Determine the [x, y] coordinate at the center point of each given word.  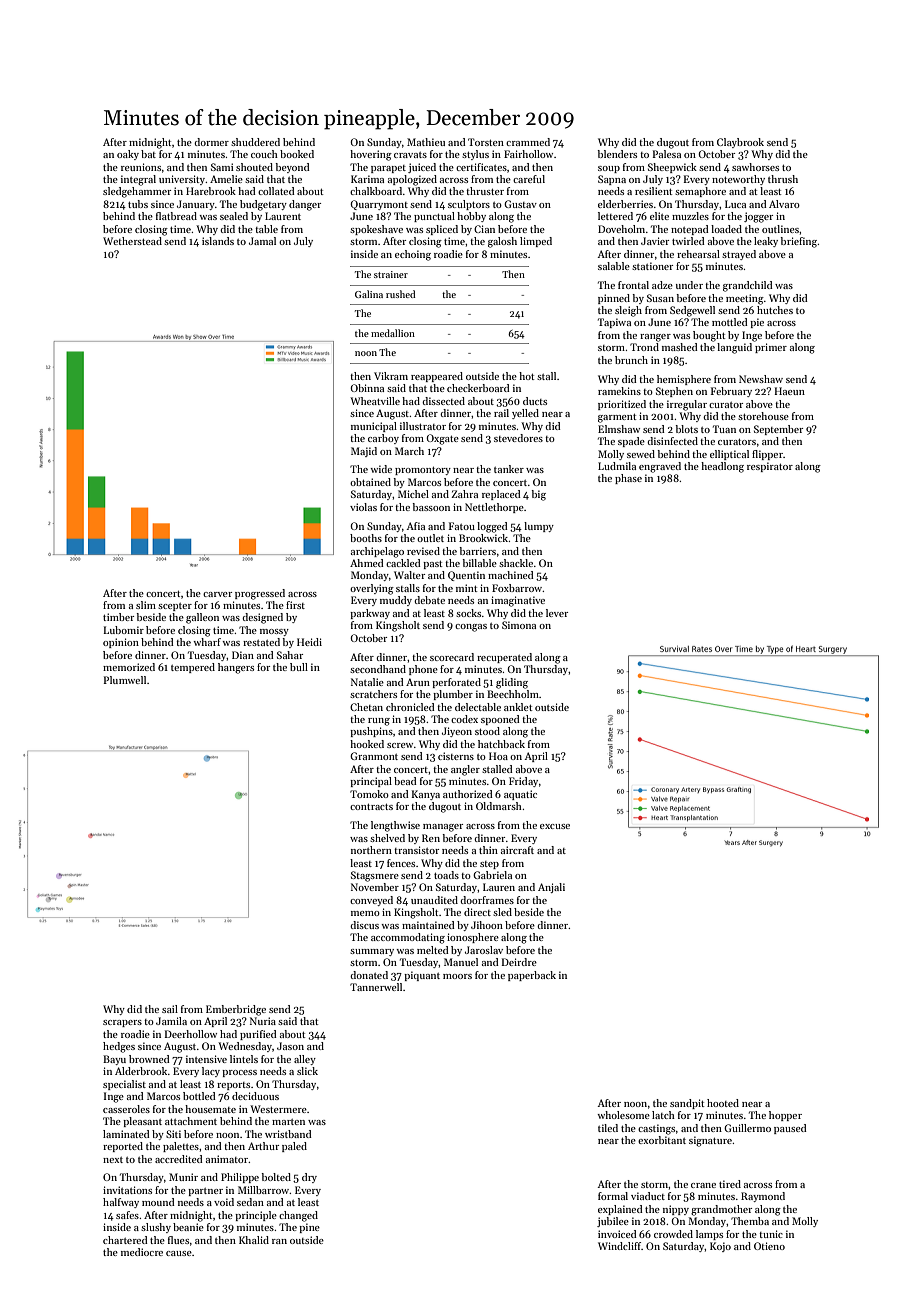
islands [218, 241]
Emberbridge [236, 1010]
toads [446, 875]
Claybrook [740, 143]
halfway [121, 1203]
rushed [400, 294]
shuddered [255, 142]
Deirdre [519, 962]
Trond [644, 347]
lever [557, 613]
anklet [518, 707]
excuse [555, 826]
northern [371, 850]
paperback [532, 976]
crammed [528, 142]
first [295, 605]
